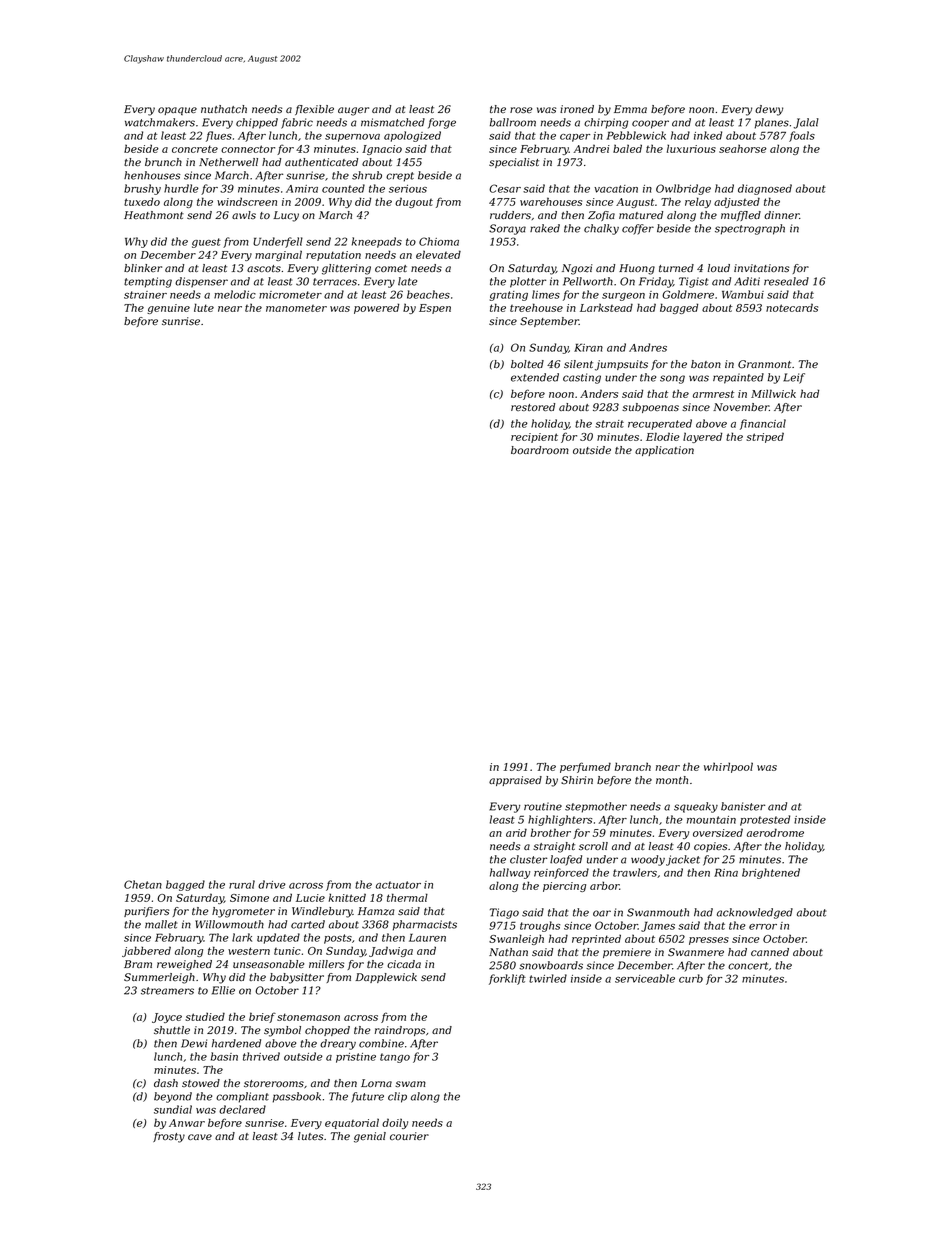 Image resolution: width=952 pixels, height=1233 pixels. I want to click on genuine, so click(168, 309).
